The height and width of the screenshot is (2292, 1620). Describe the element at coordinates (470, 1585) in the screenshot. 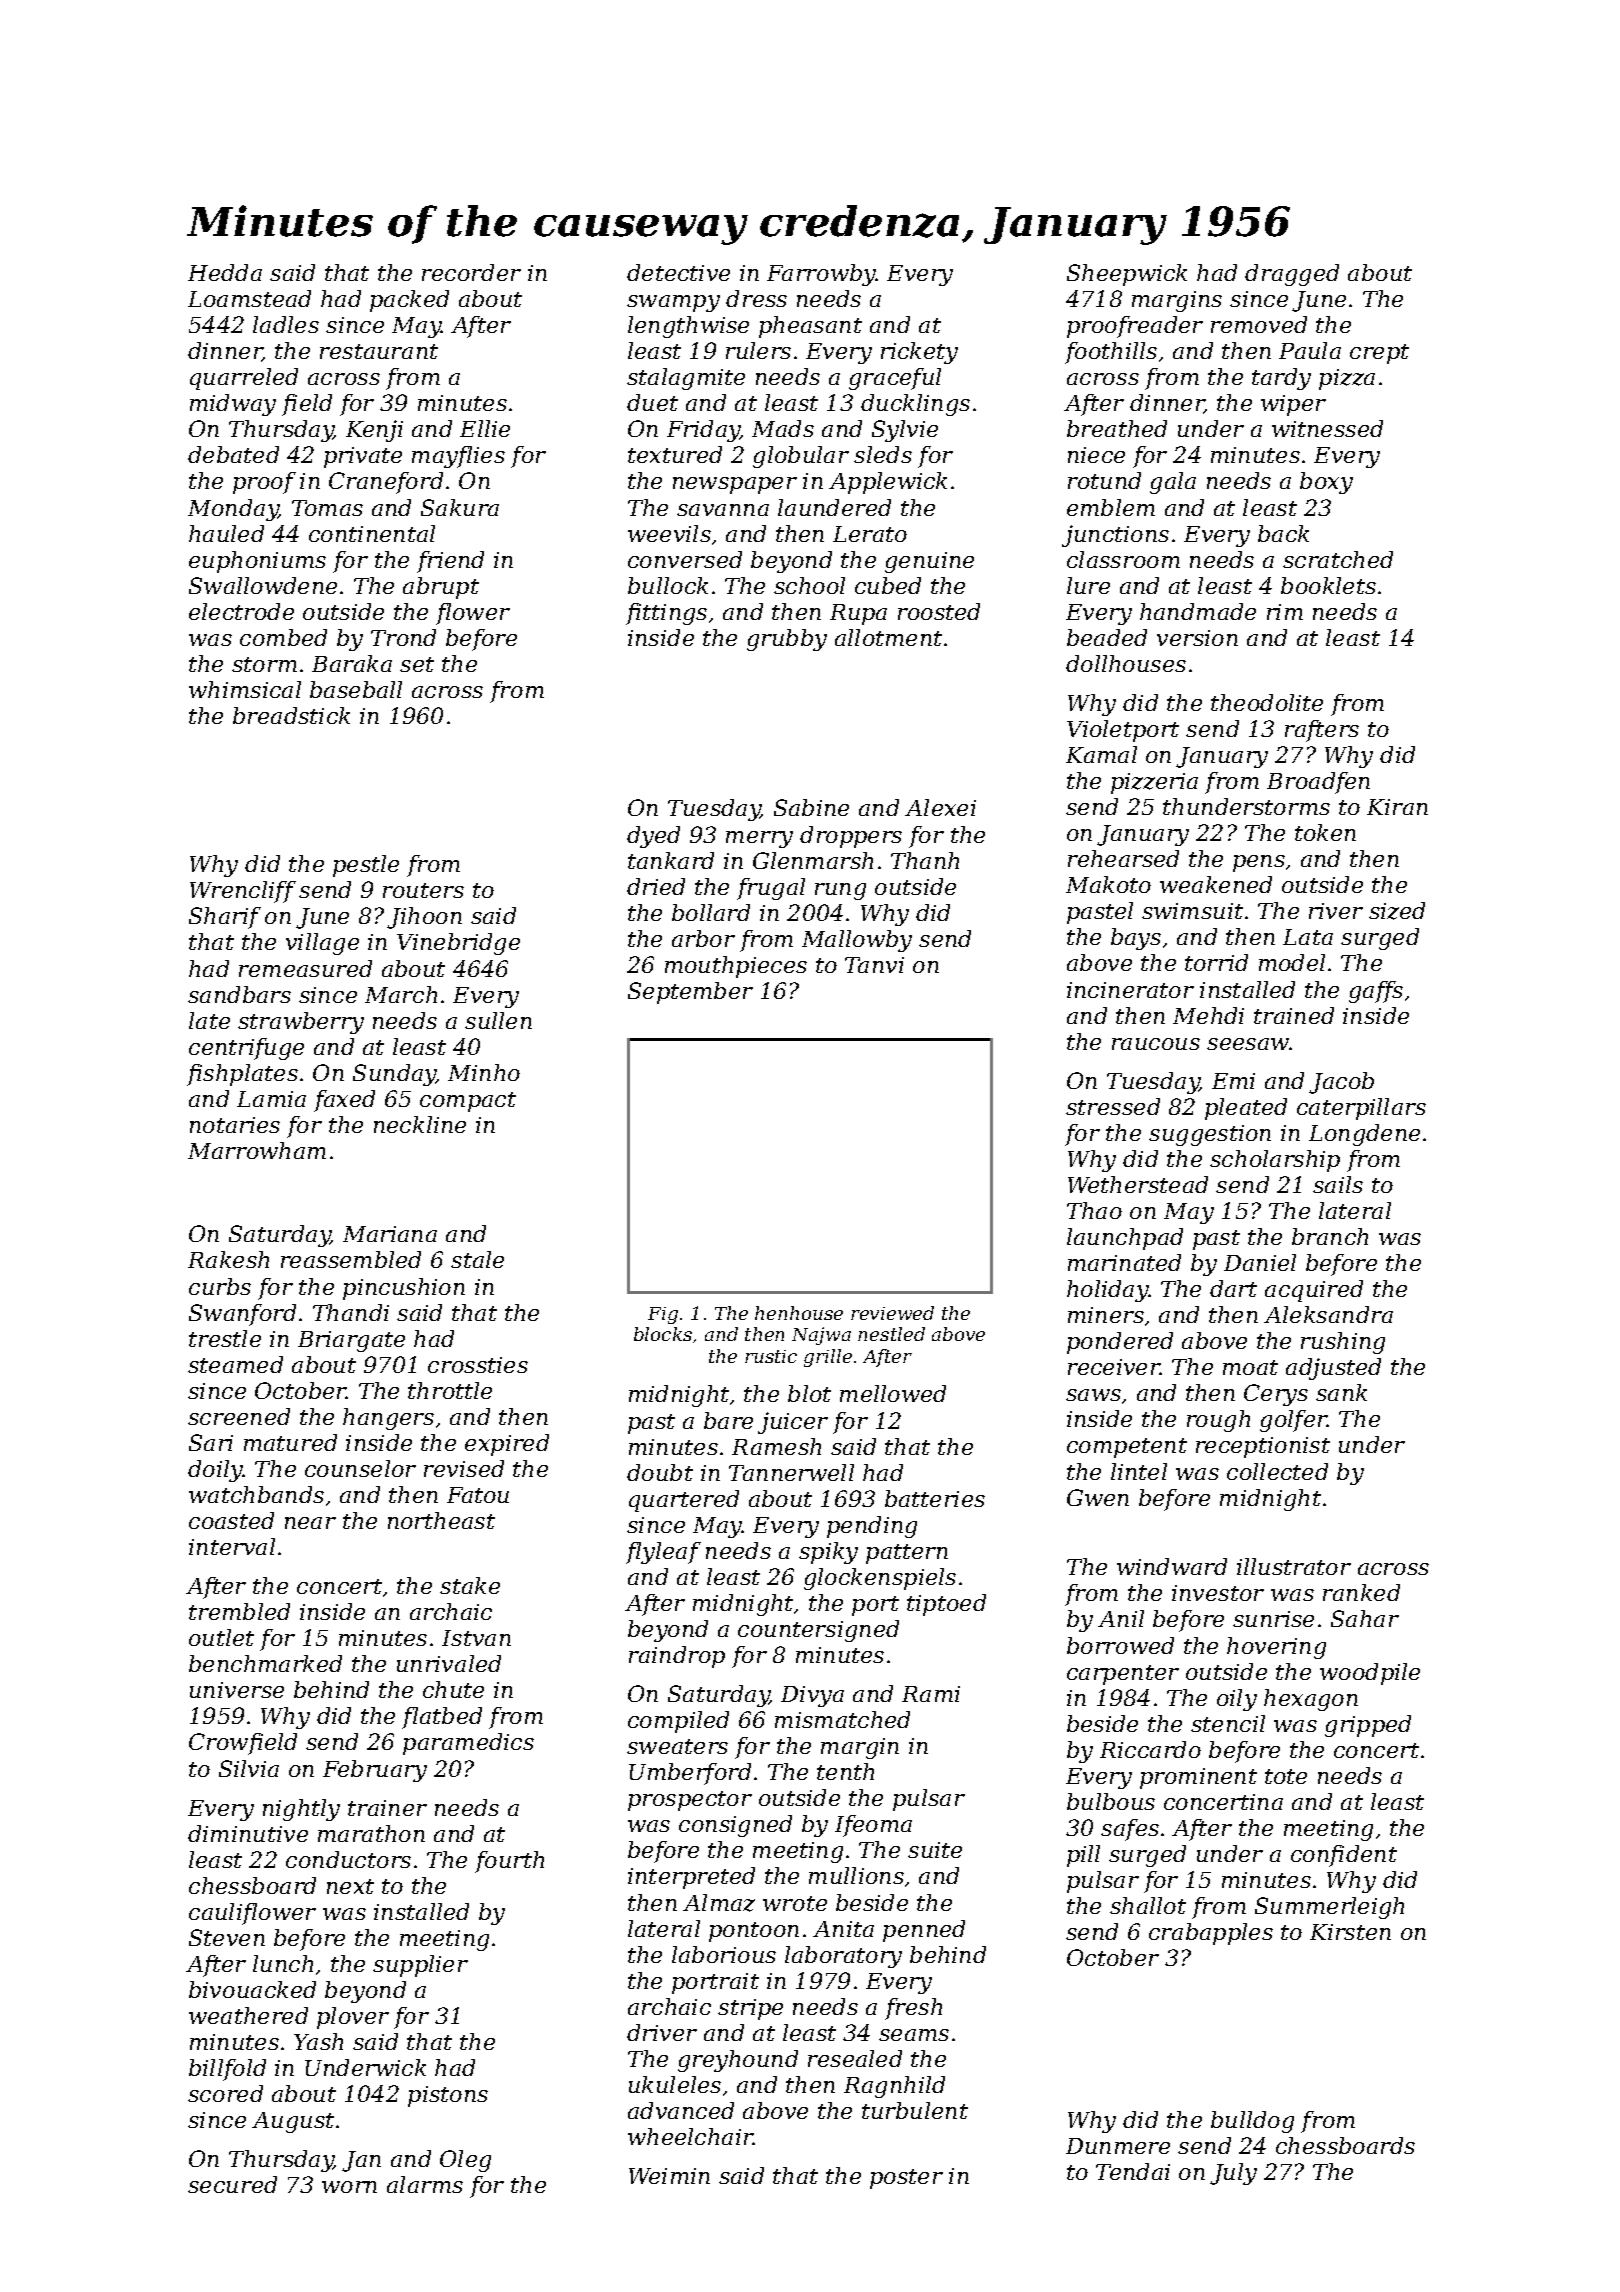

I see `stake` at that location.
